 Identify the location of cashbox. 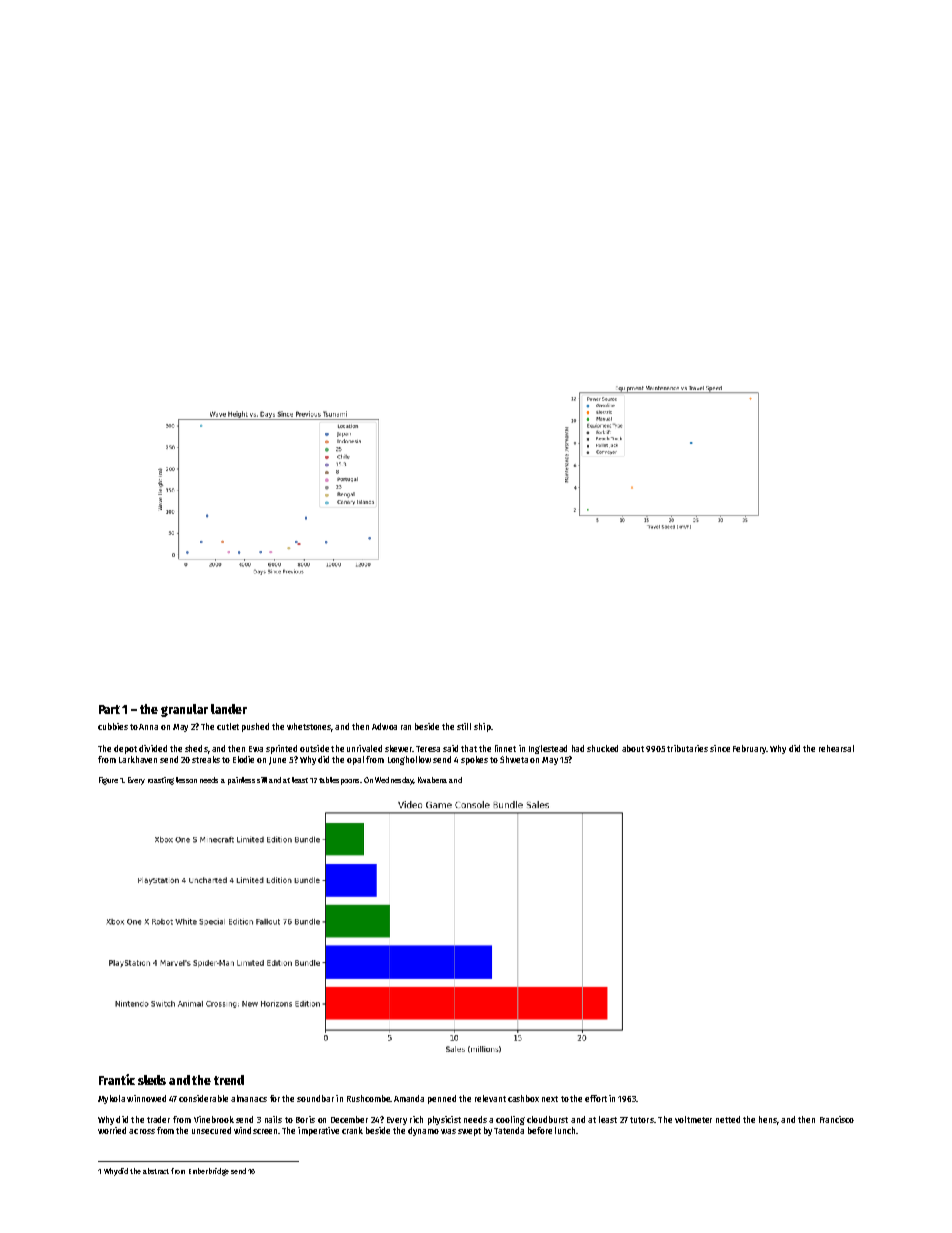
(523, 1098).
